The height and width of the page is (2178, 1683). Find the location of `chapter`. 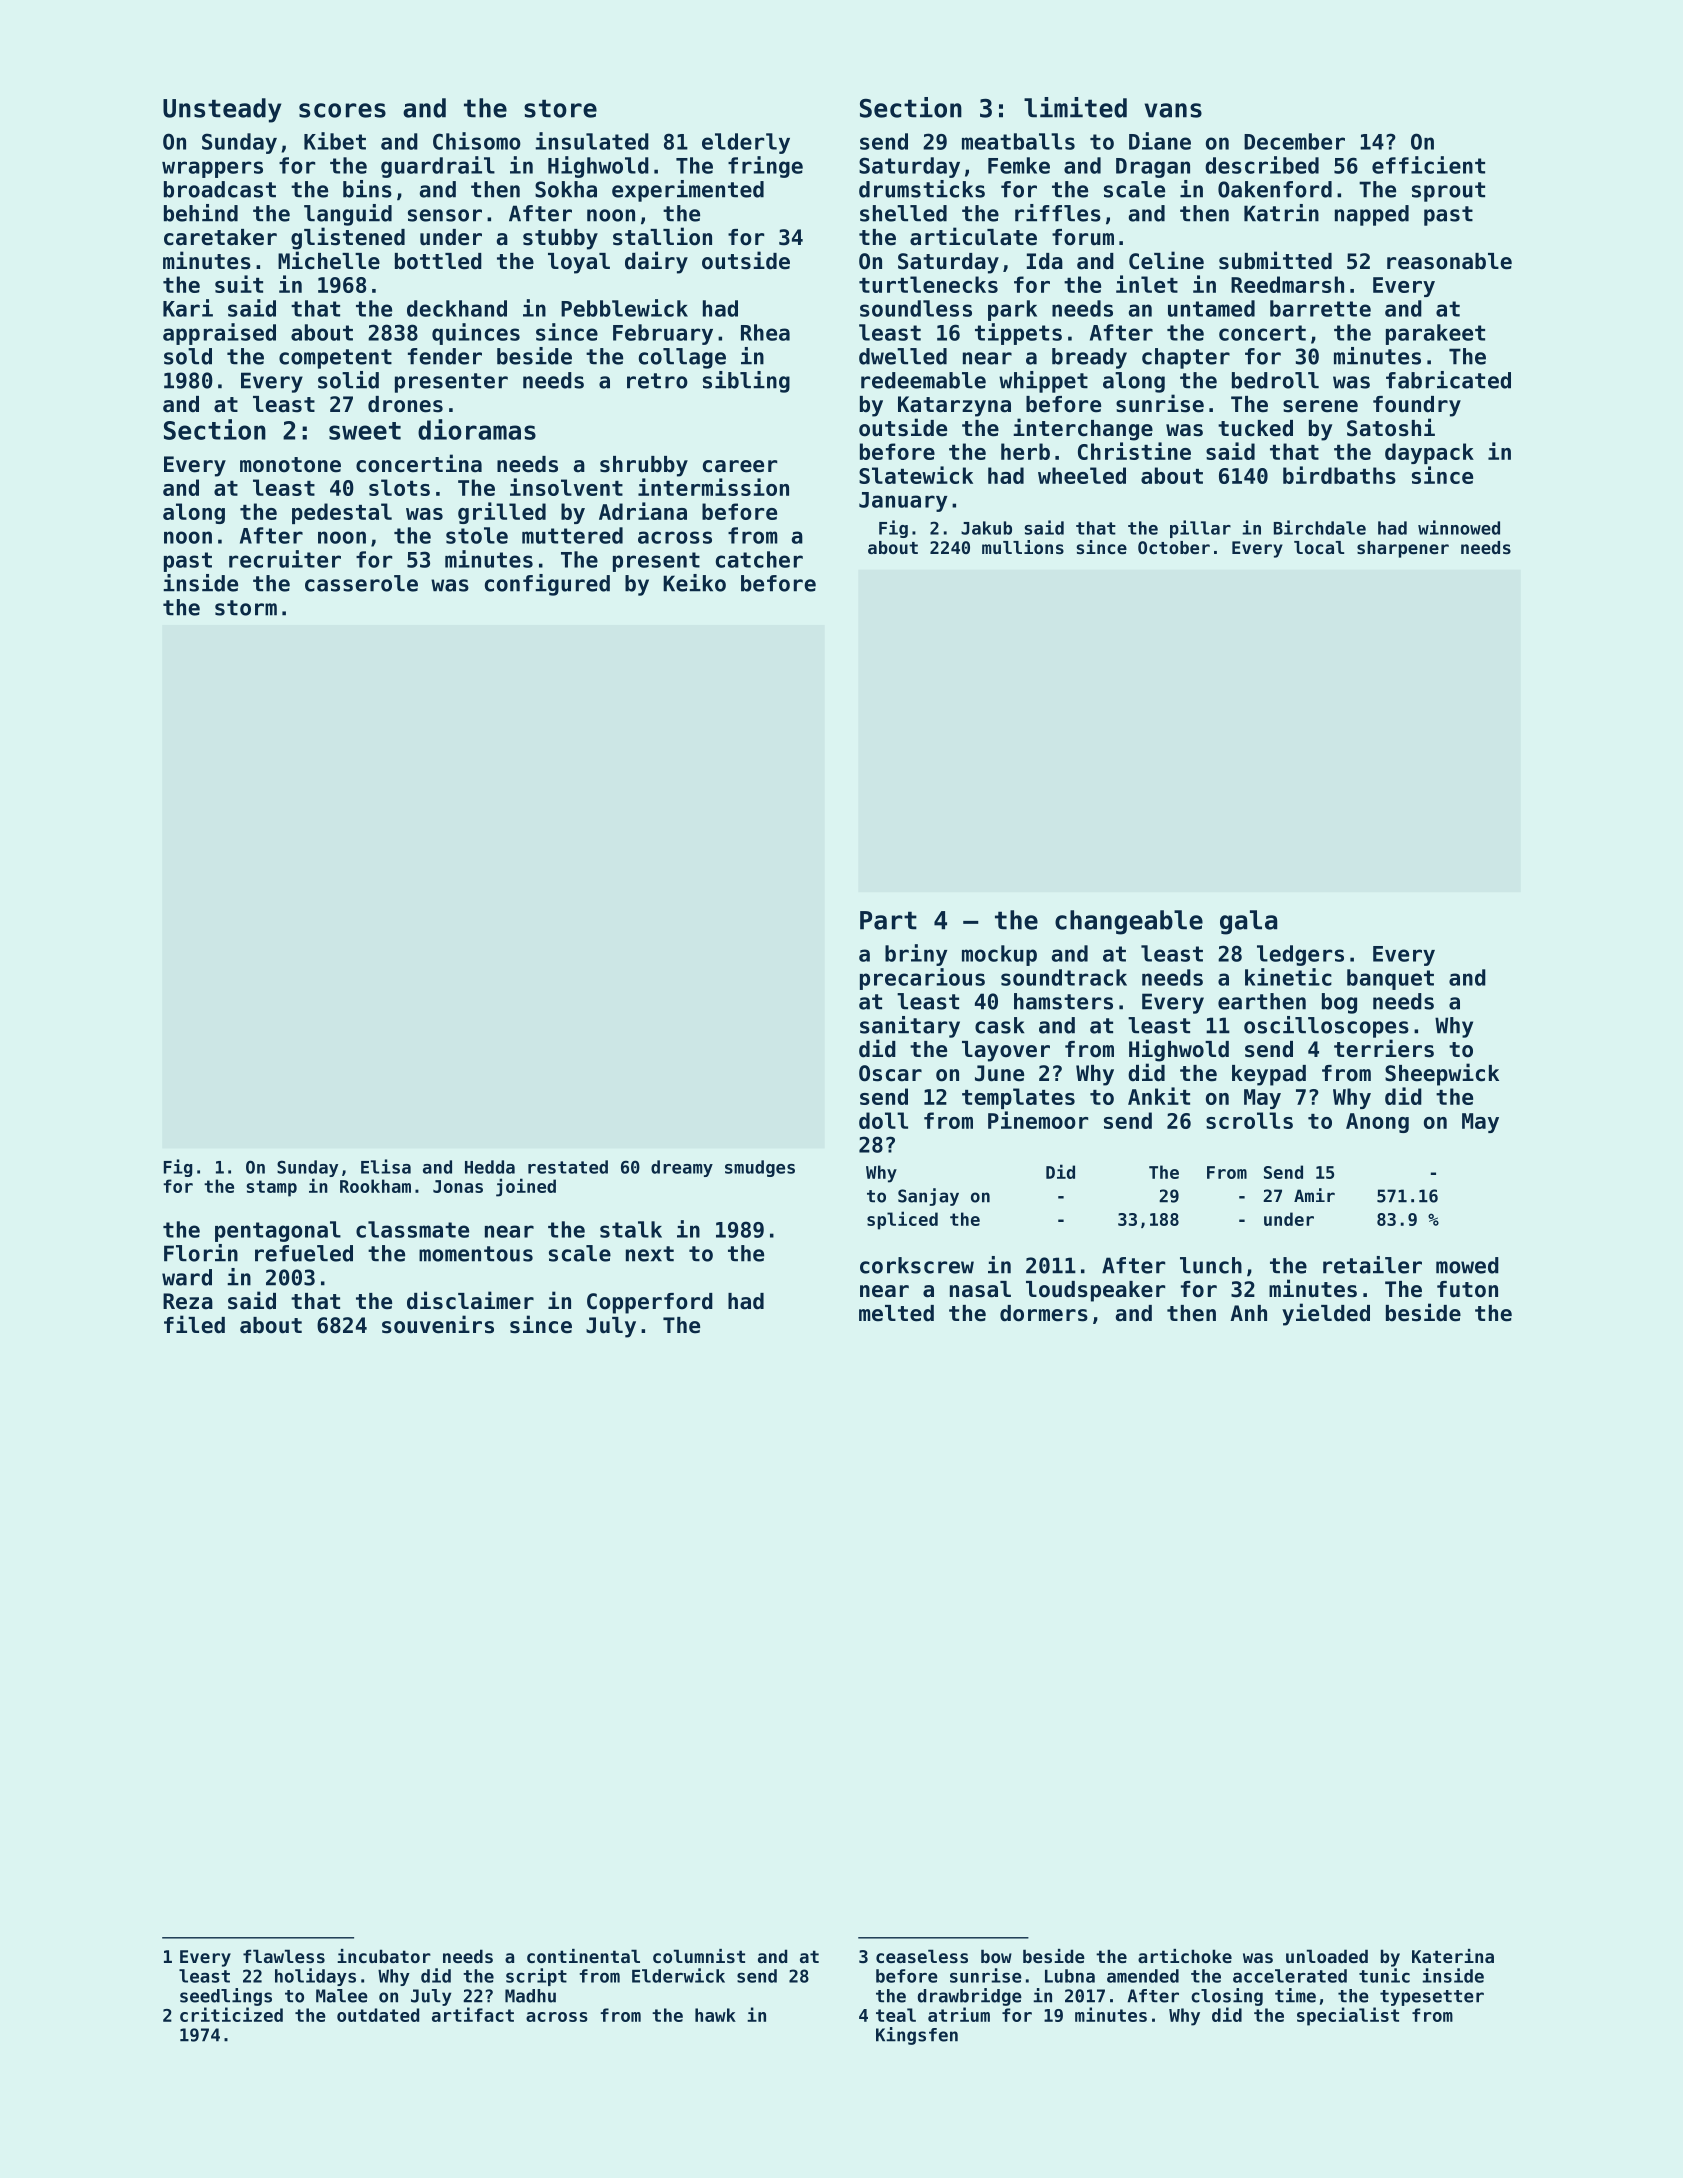

chapter is located at coordinates (1186, 358).
